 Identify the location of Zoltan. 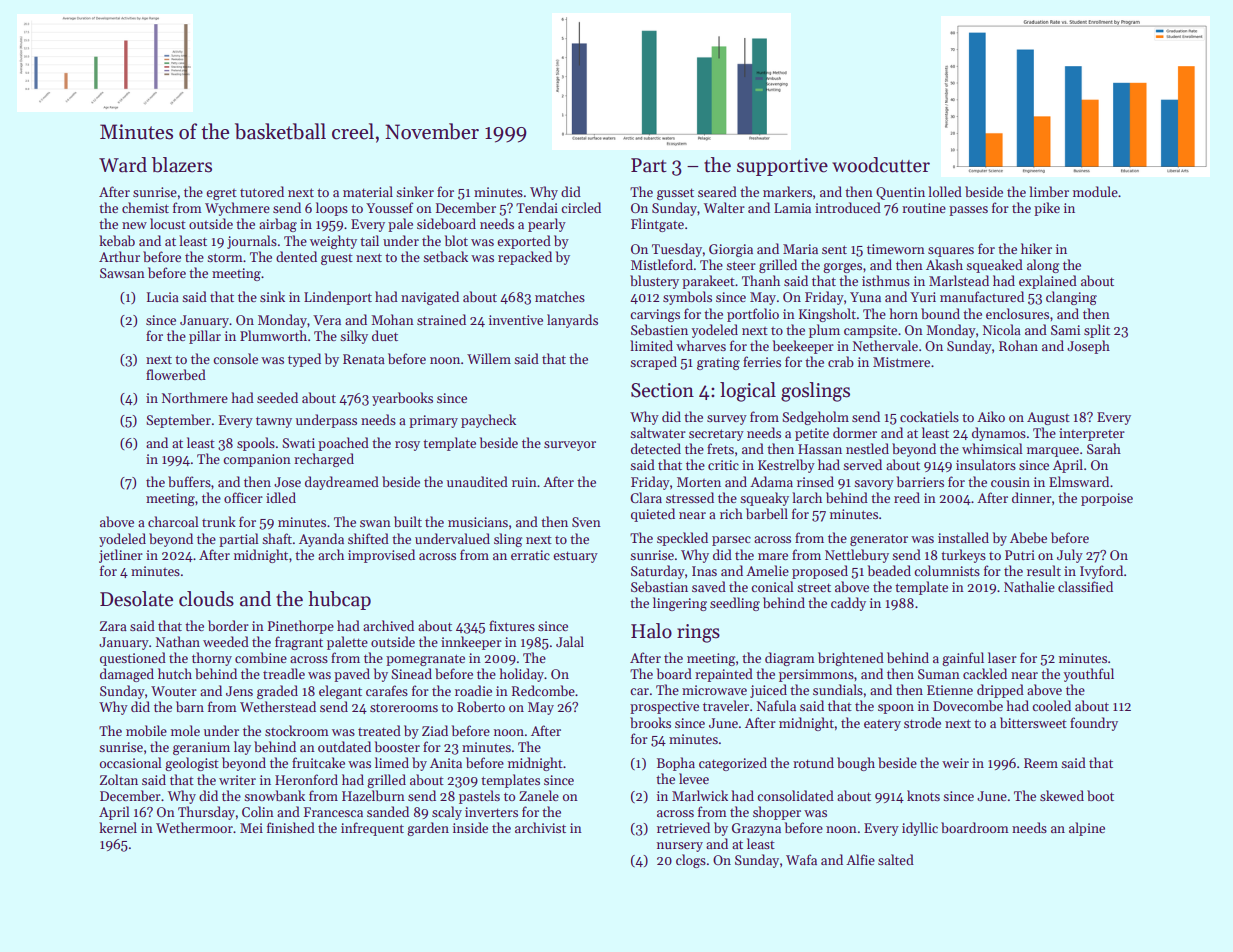
(119, 779).
